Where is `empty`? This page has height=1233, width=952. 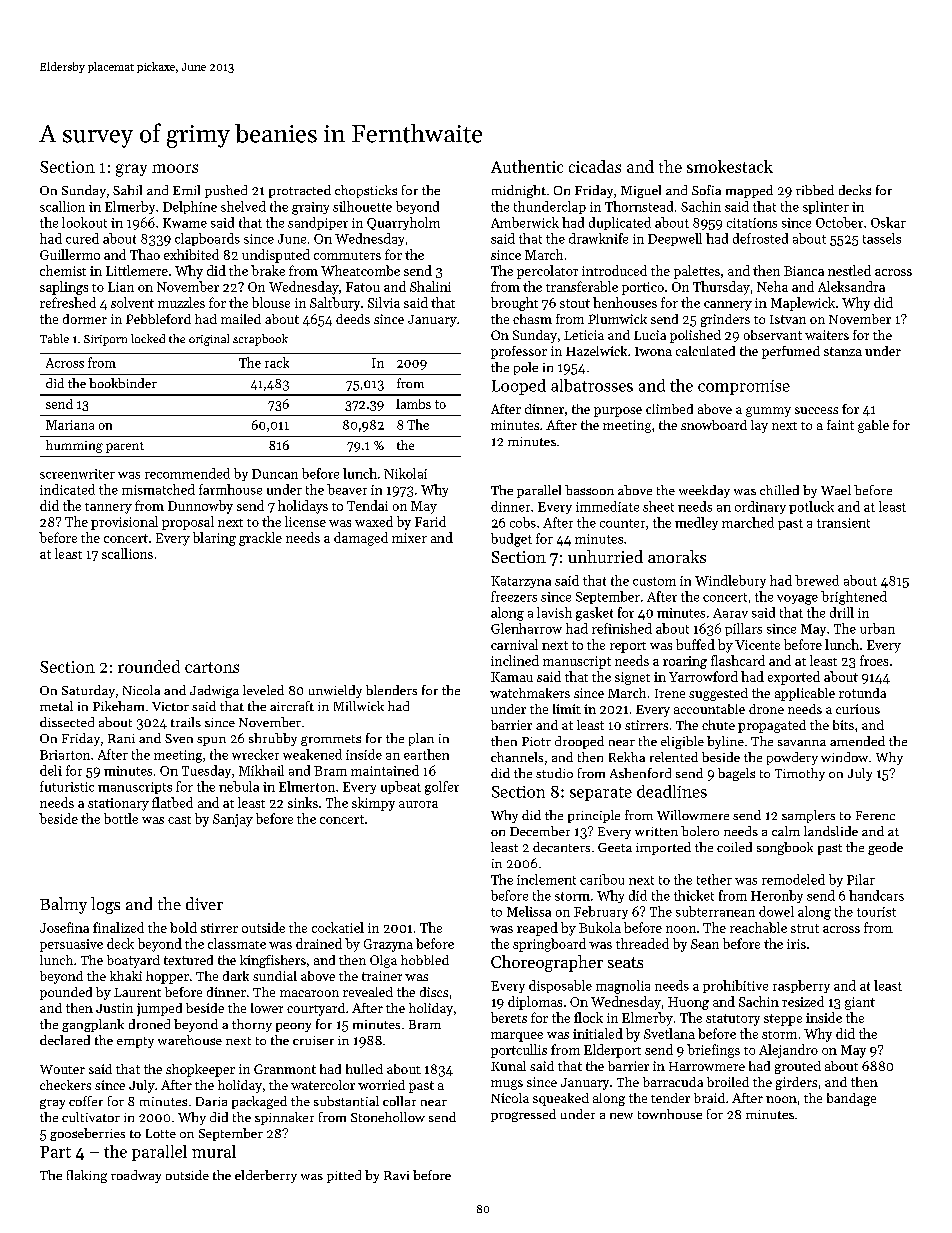
empty is located at coordinates (135, 1042).
